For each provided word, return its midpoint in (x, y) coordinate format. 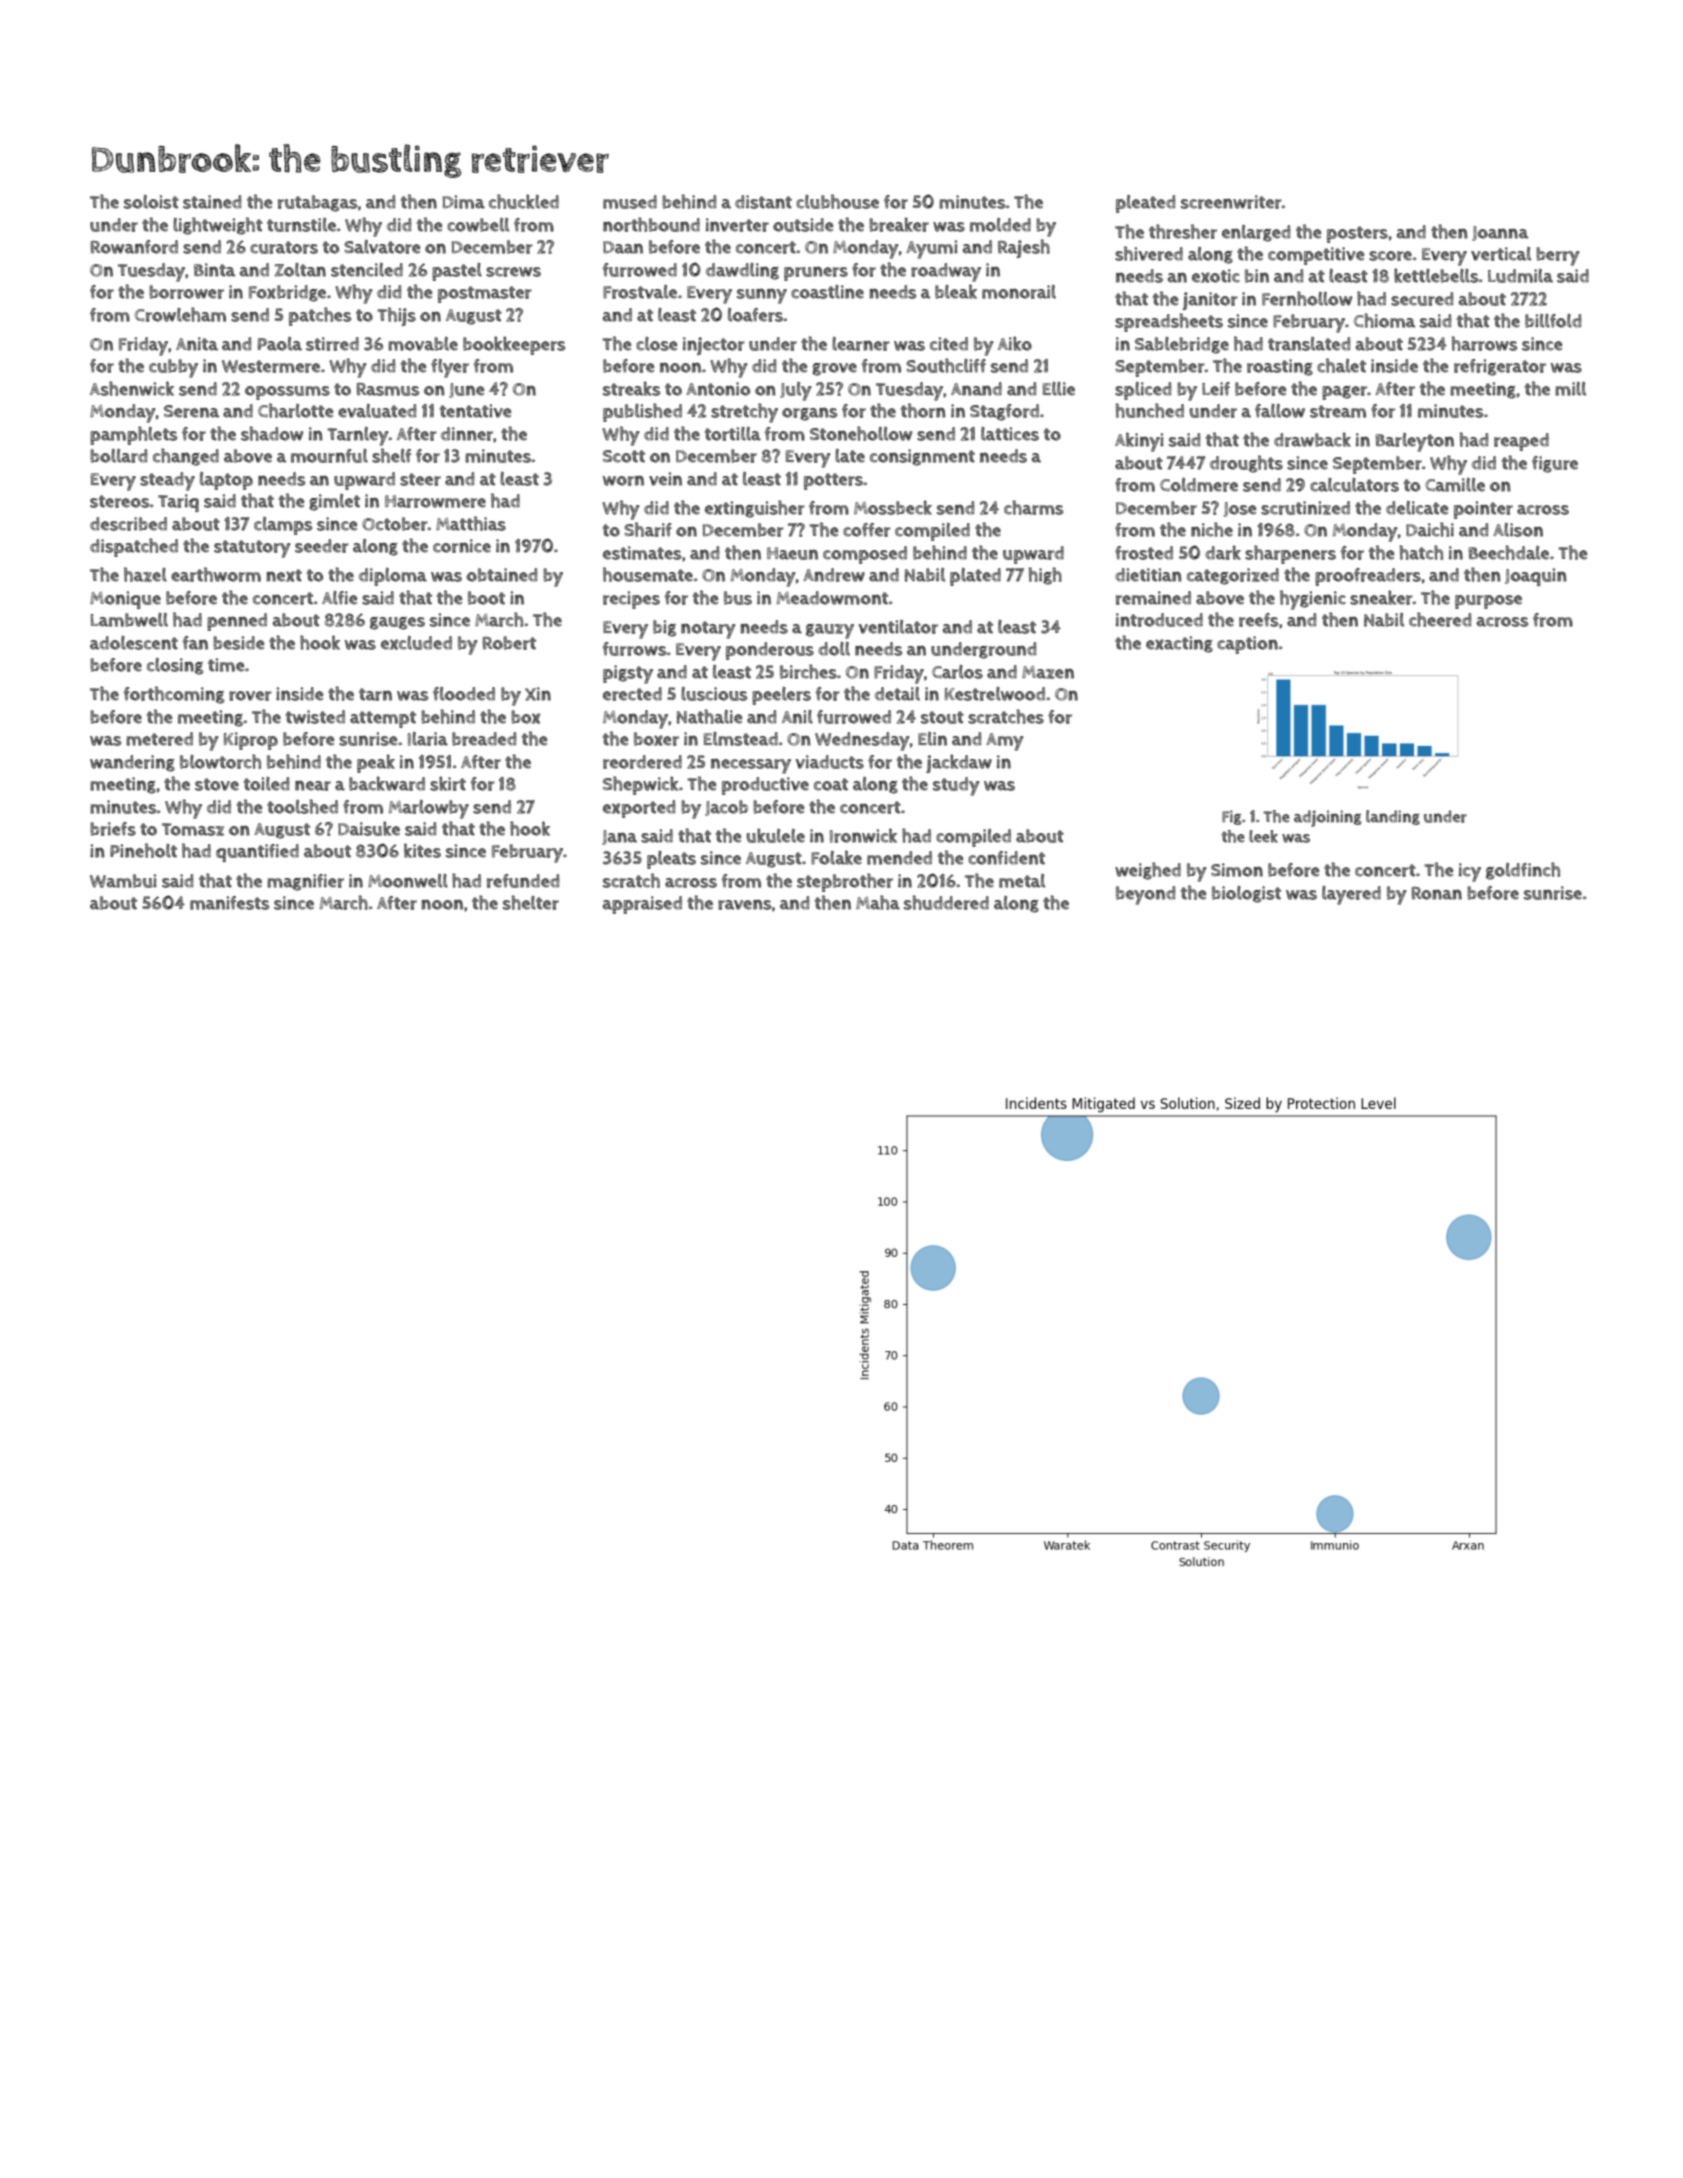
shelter (531, 902)
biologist (1246, 894)
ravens (745, 905)
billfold (1553, 321)
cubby (173, 368)
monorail (1019, 292)
